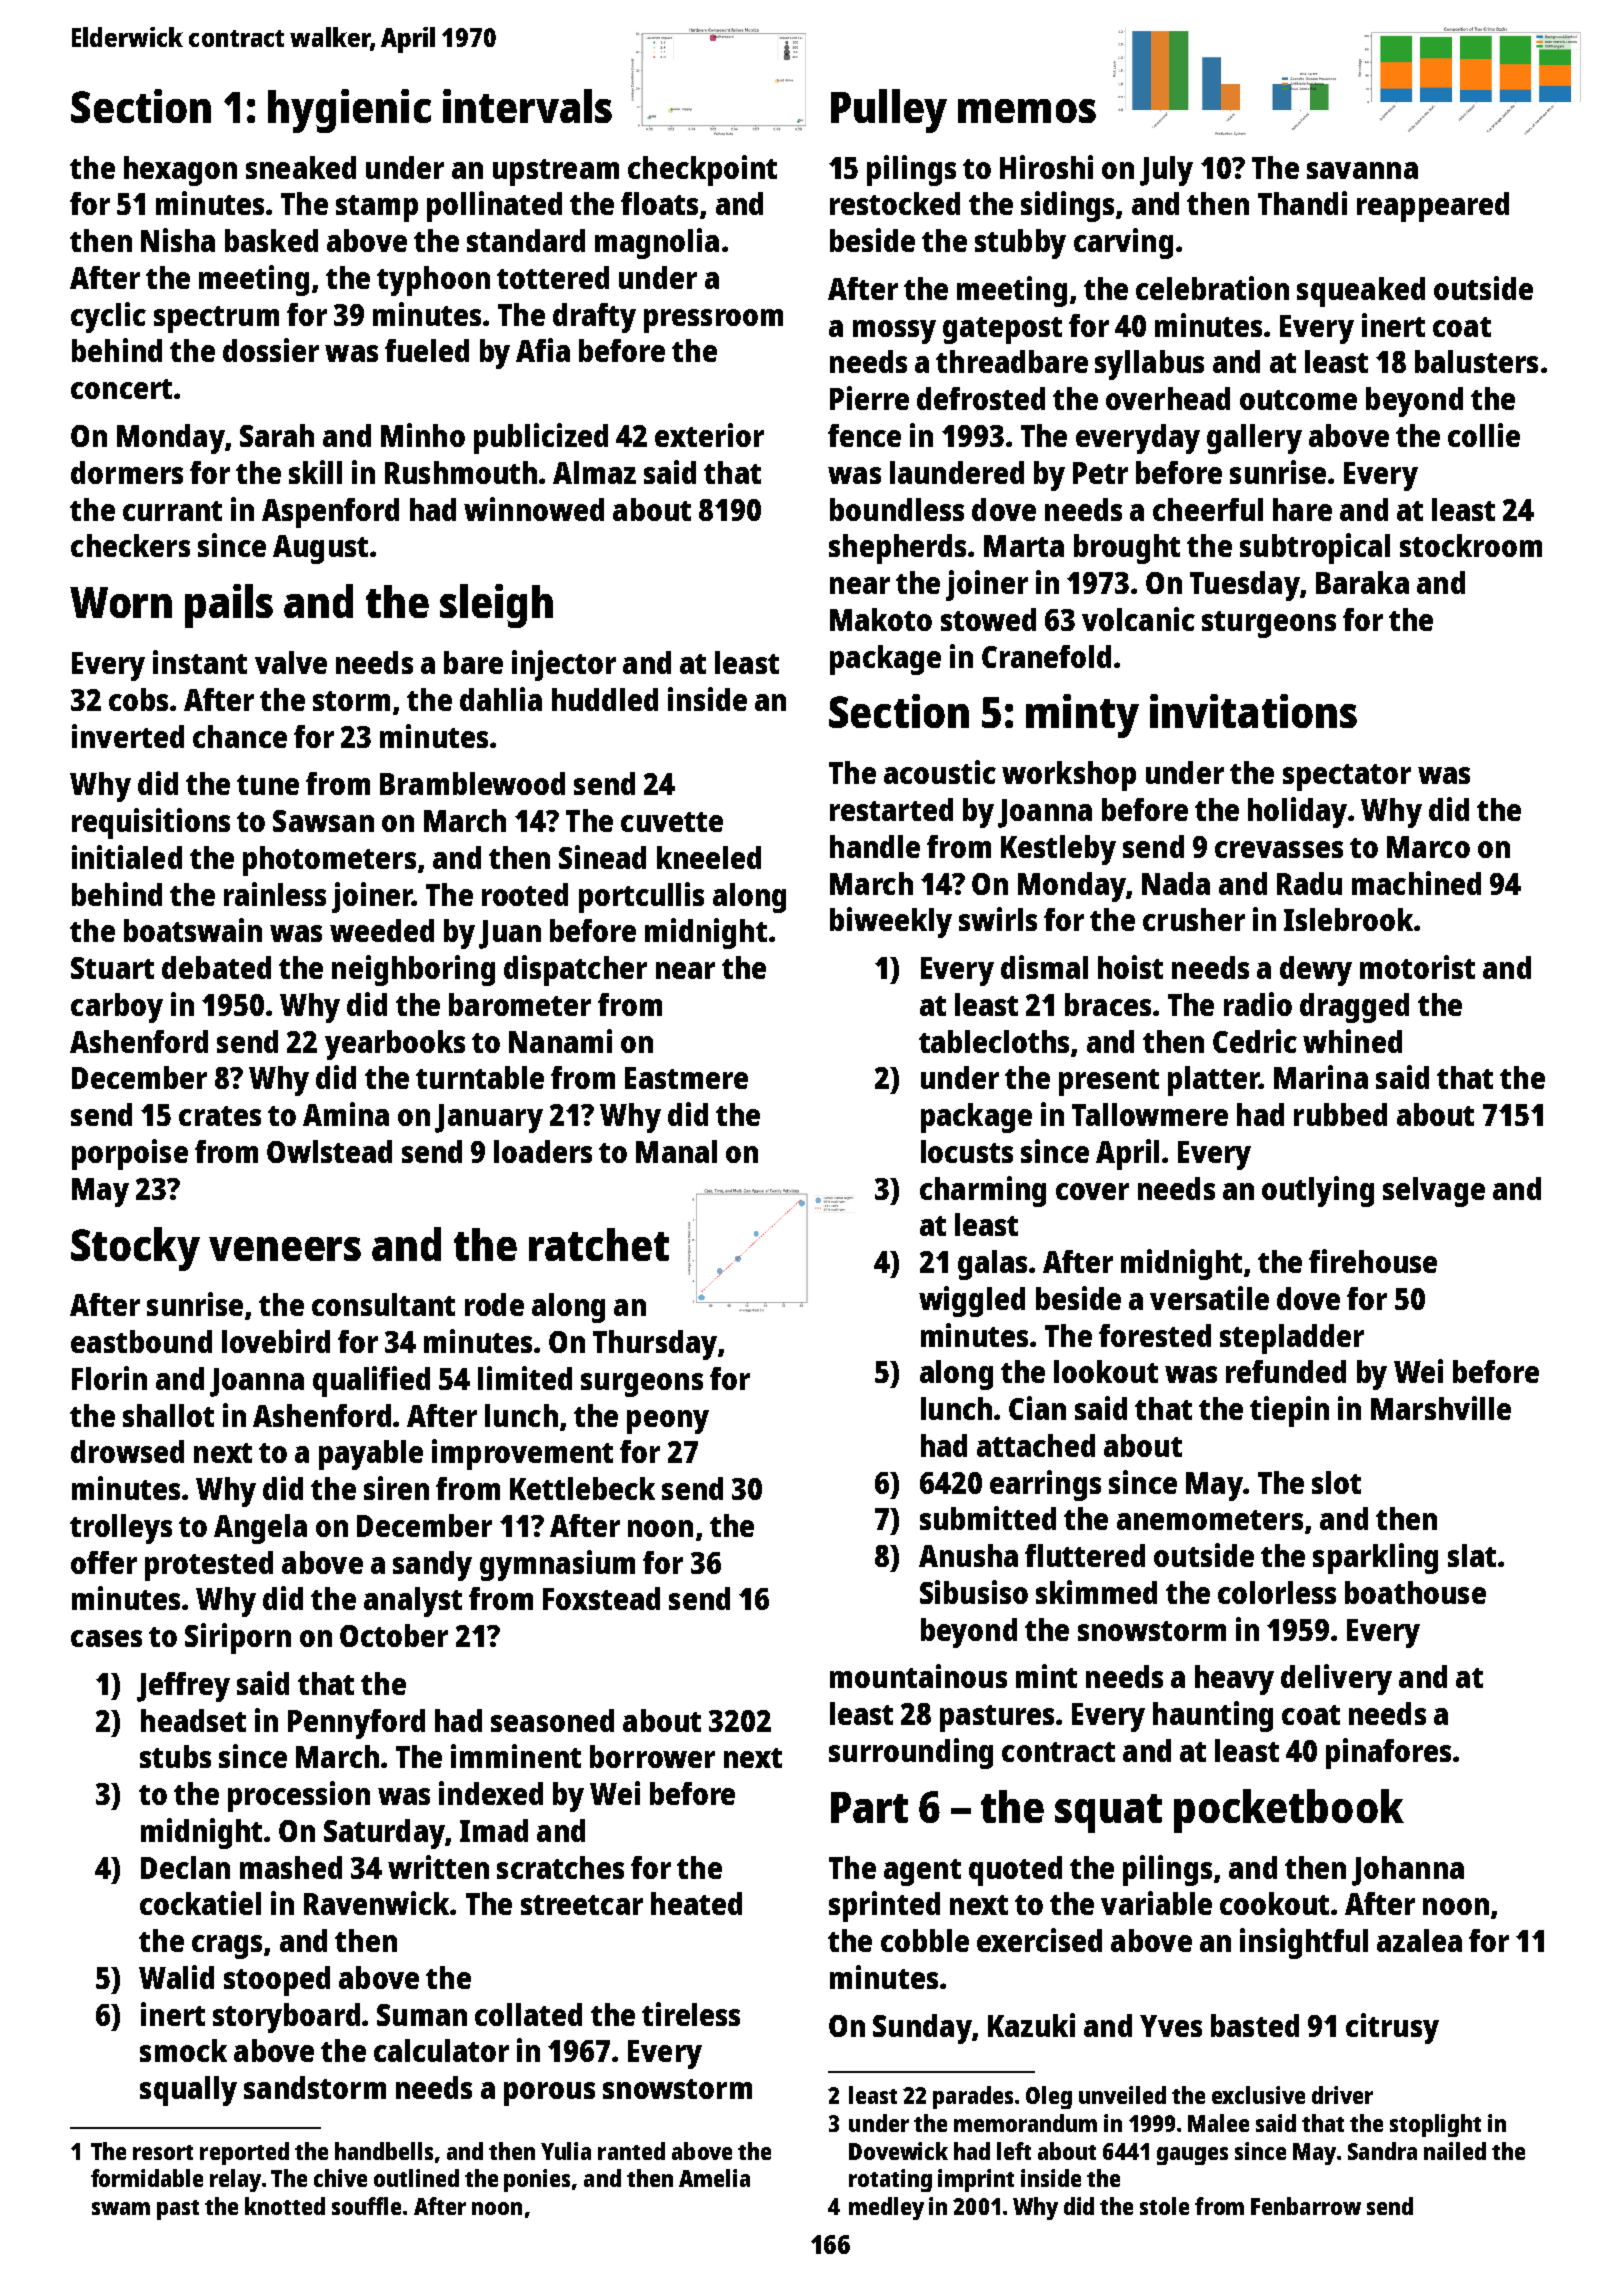 This image has width=1620, height=2292. What do you see at coordinates (185, 1867) in the image?
I see `Declan` at bounding box center [185, 1867].
